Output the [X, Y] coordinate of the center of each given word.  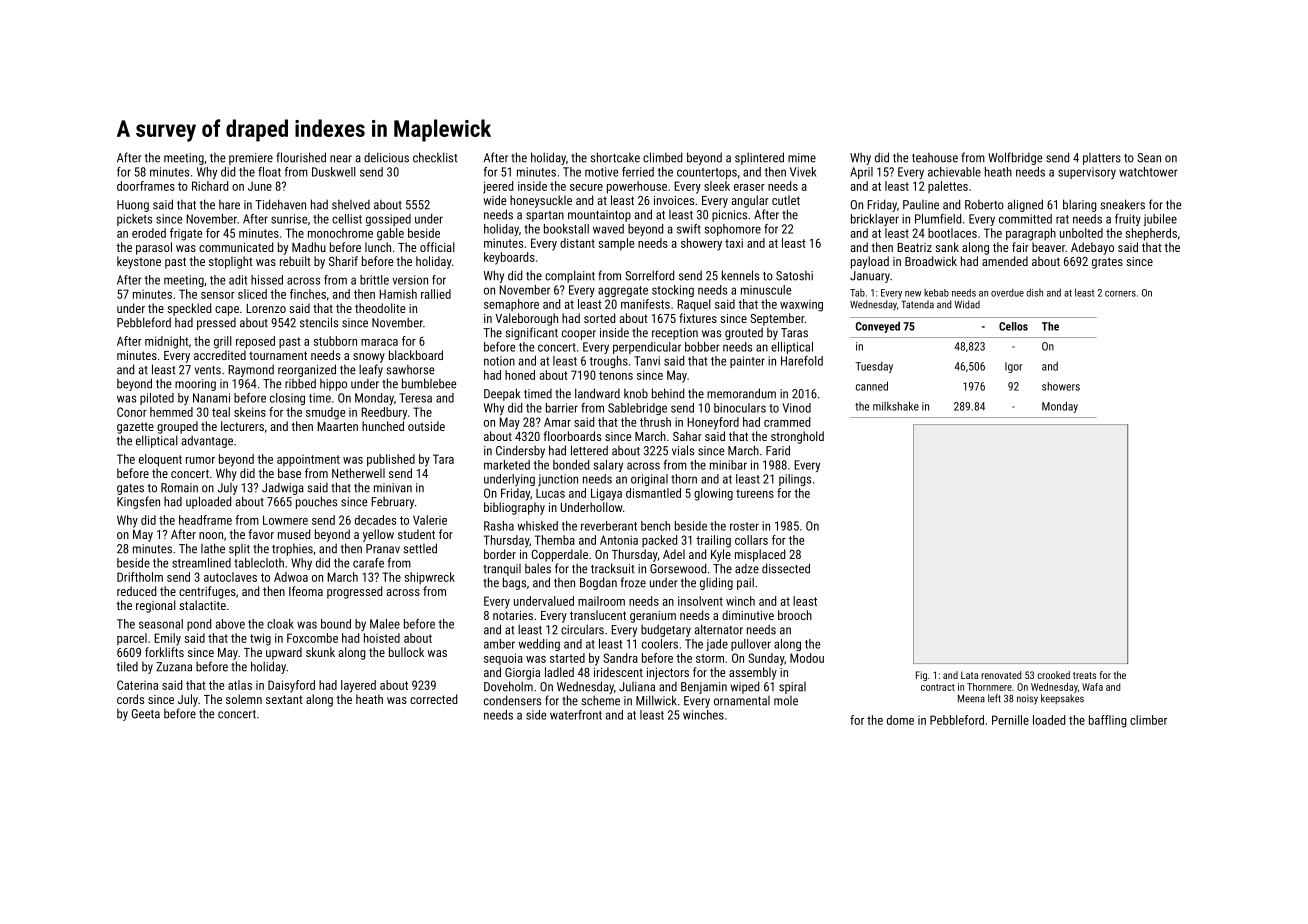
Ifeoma [306, 591]
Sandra [620, 658]
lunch [378, 247]
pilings [795, 480]
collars [751, 540]
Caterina [137, 685]
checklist [435, 157]
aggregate [623, 291]
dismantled [653, 493]
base [289, 473]
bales [538, 568]
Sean [1149, 158]
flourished [301, 157]
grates [1107, 263]
